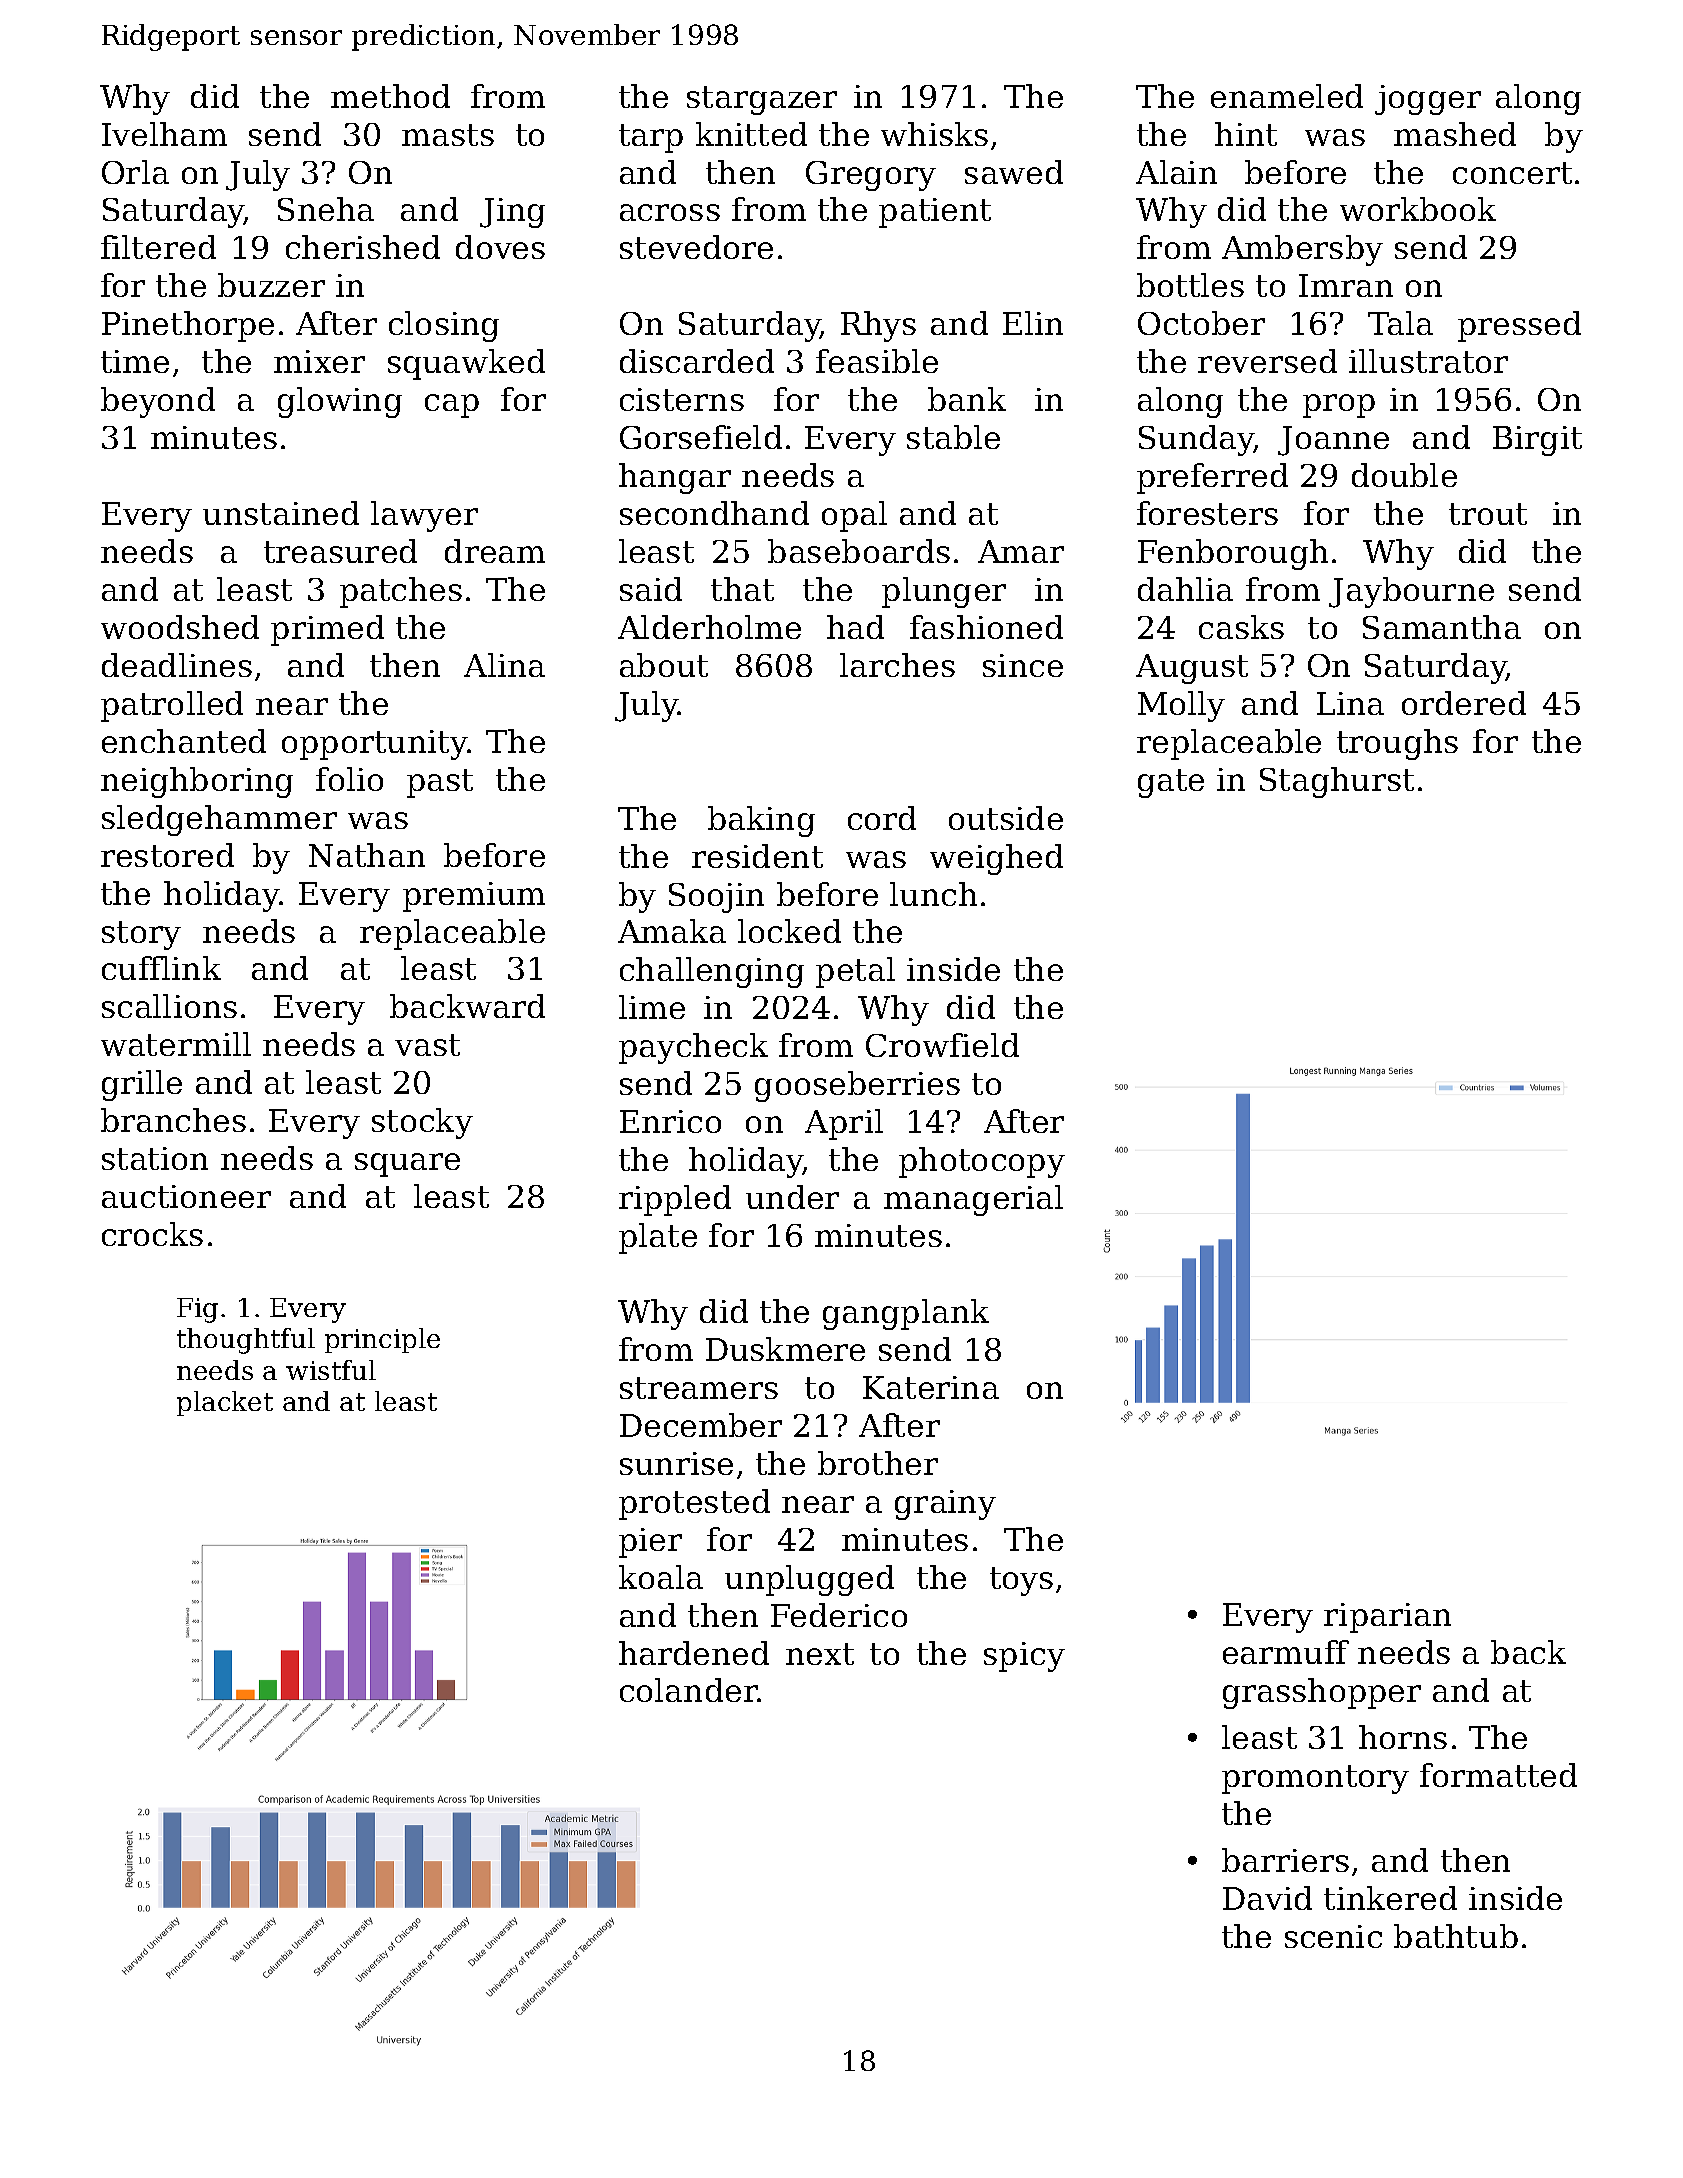 The image size is (1683, 2178). What do you see at coordinates (390, 96) in the image?
I see `method` at bounding box center [390, 96].
